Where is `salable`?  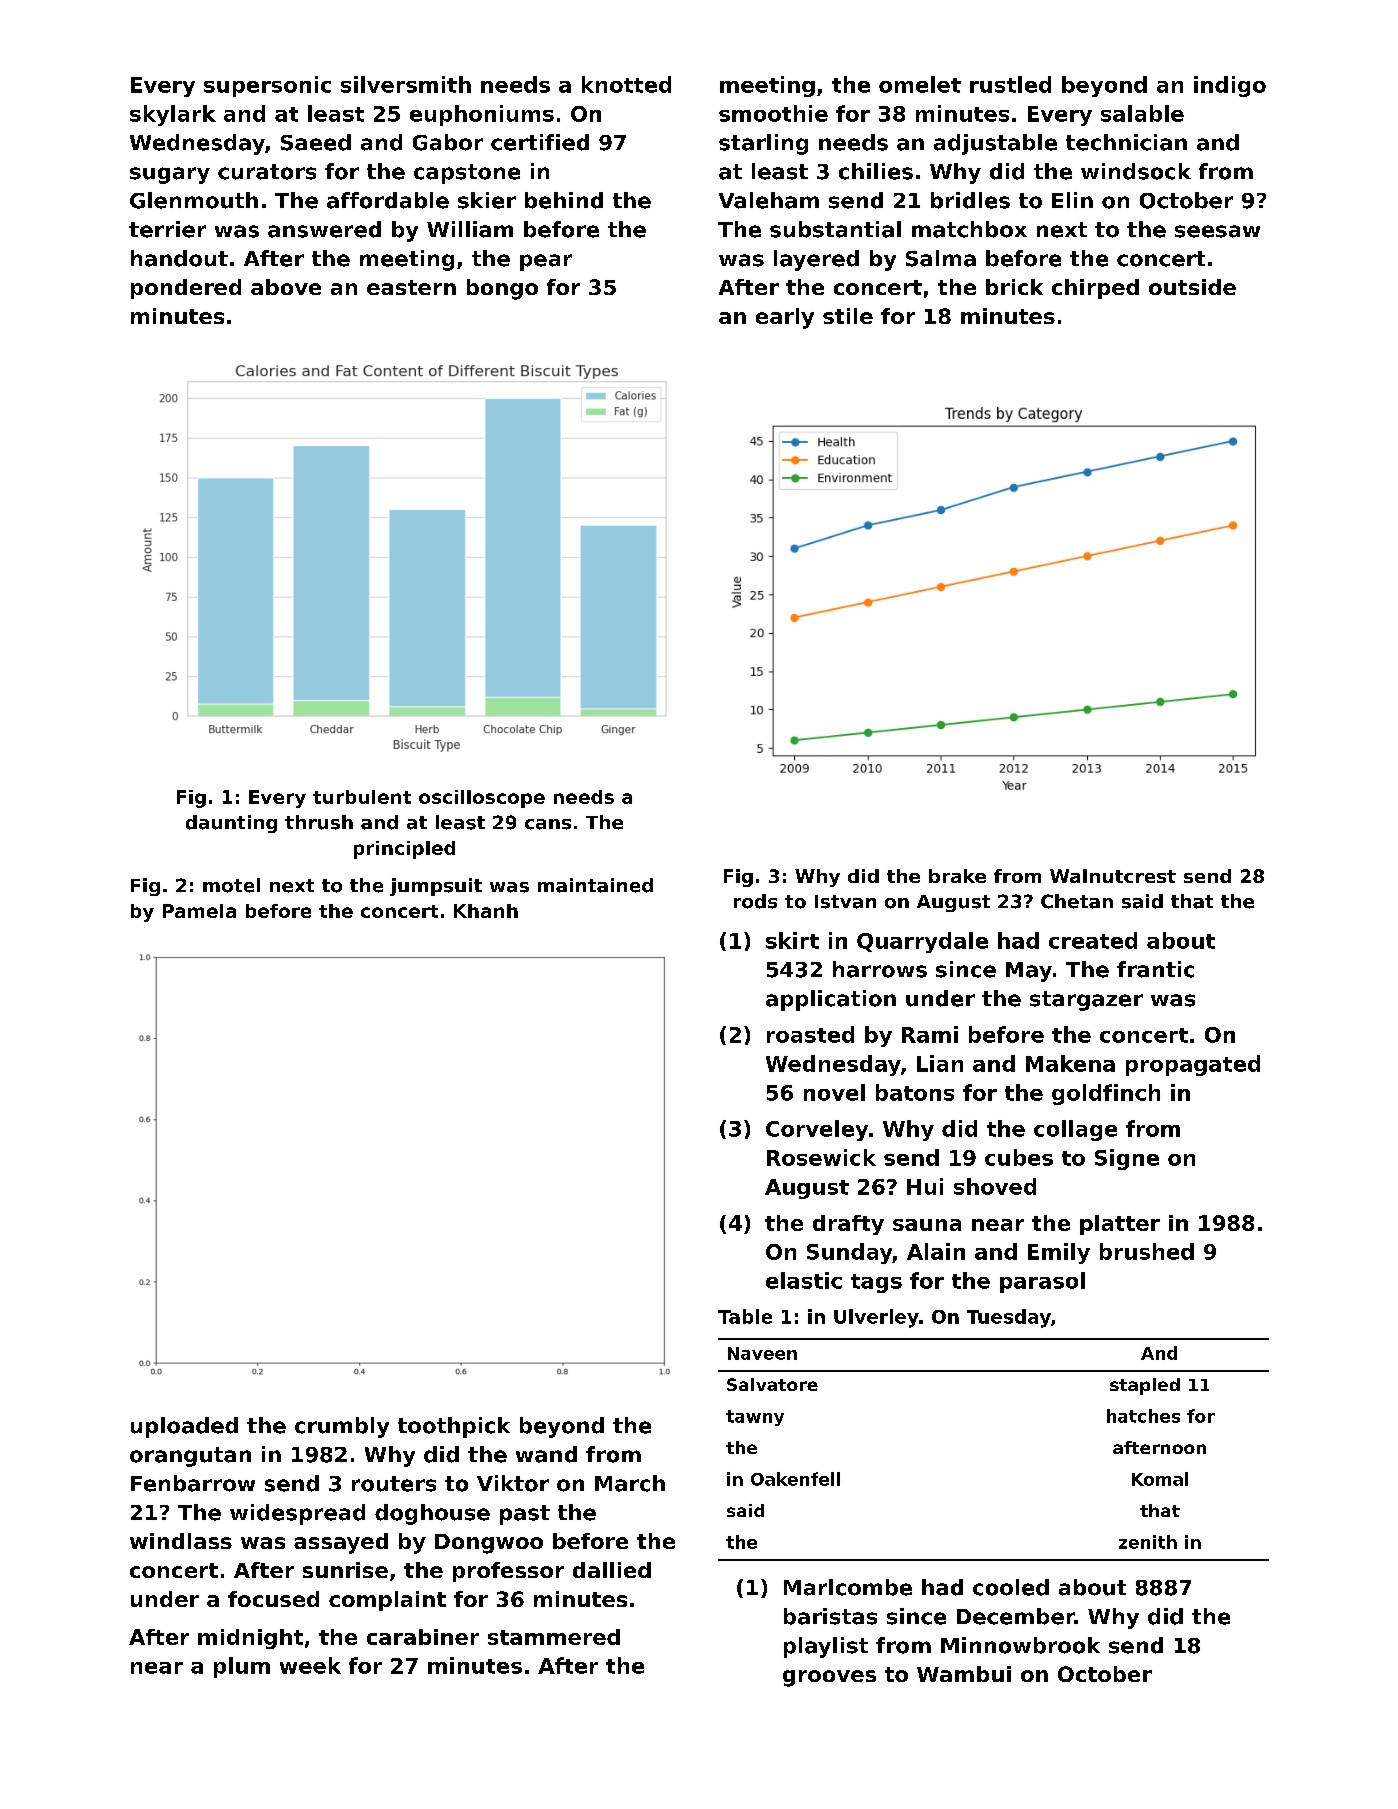 salable is located at coordinates (1142, 113).
